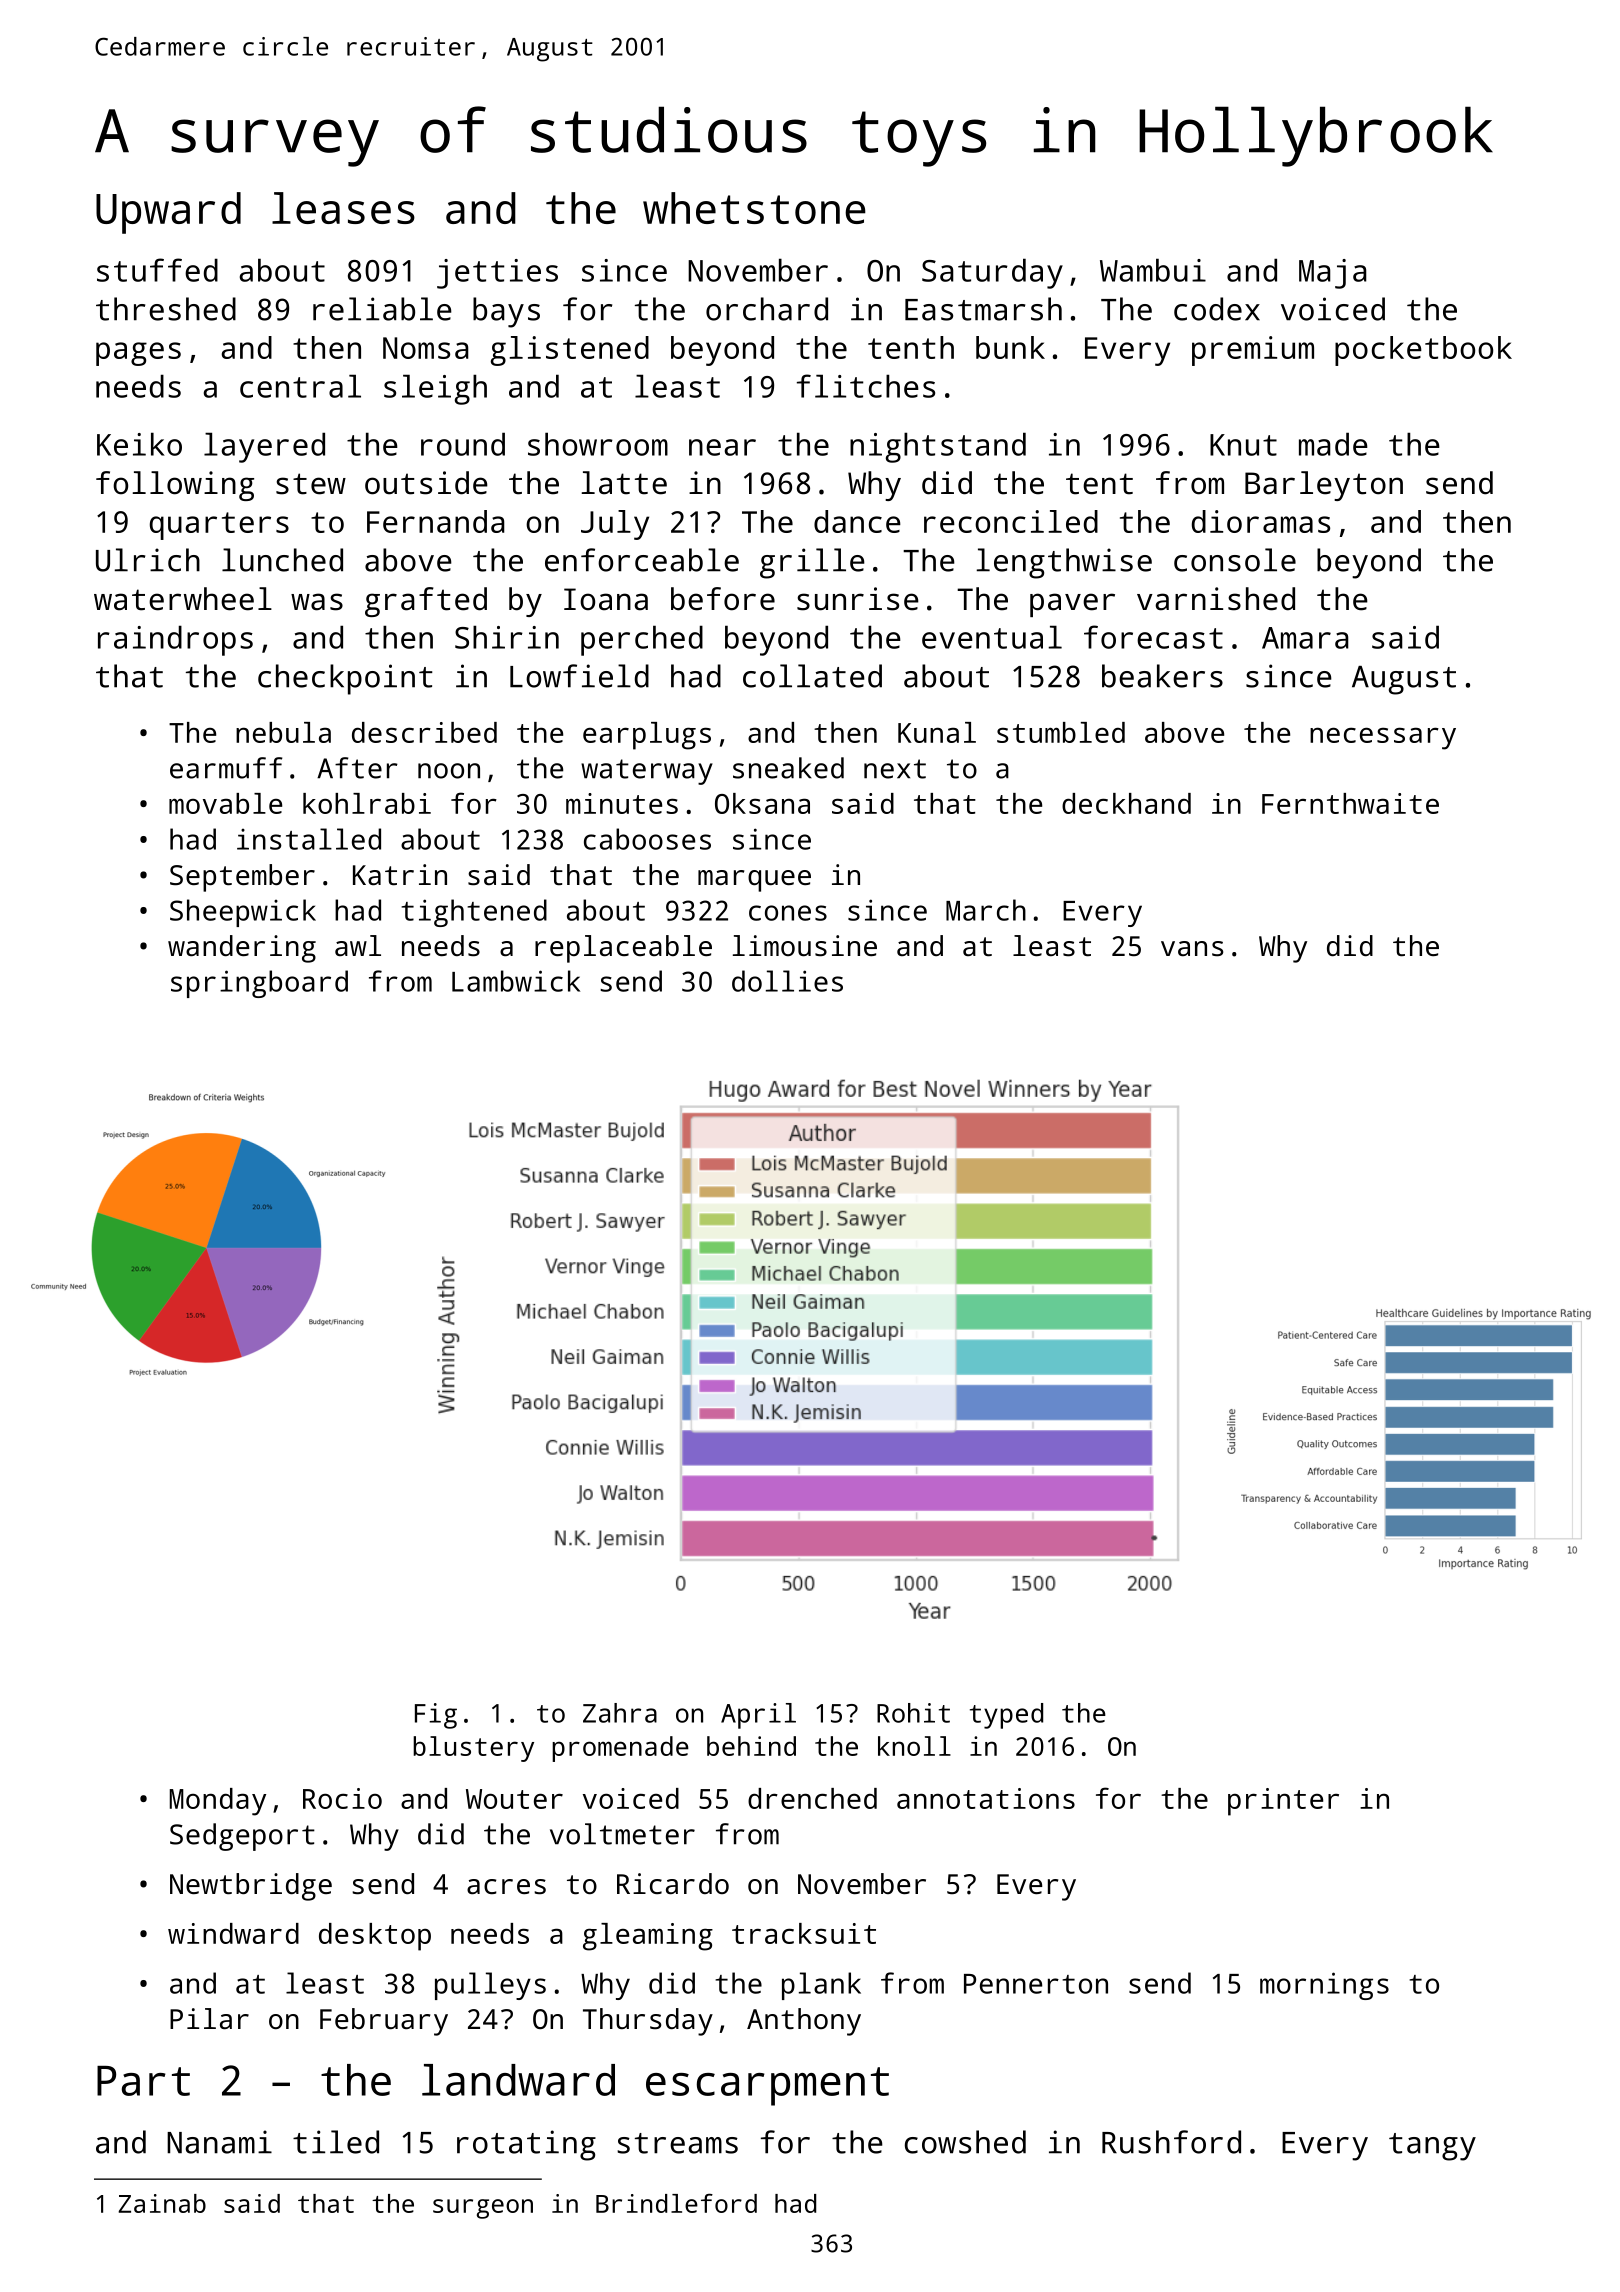  What do you see at coordinates (1006, 1716) in the screenshot?
I see `typed` at bounding box center [1006, 1716].
